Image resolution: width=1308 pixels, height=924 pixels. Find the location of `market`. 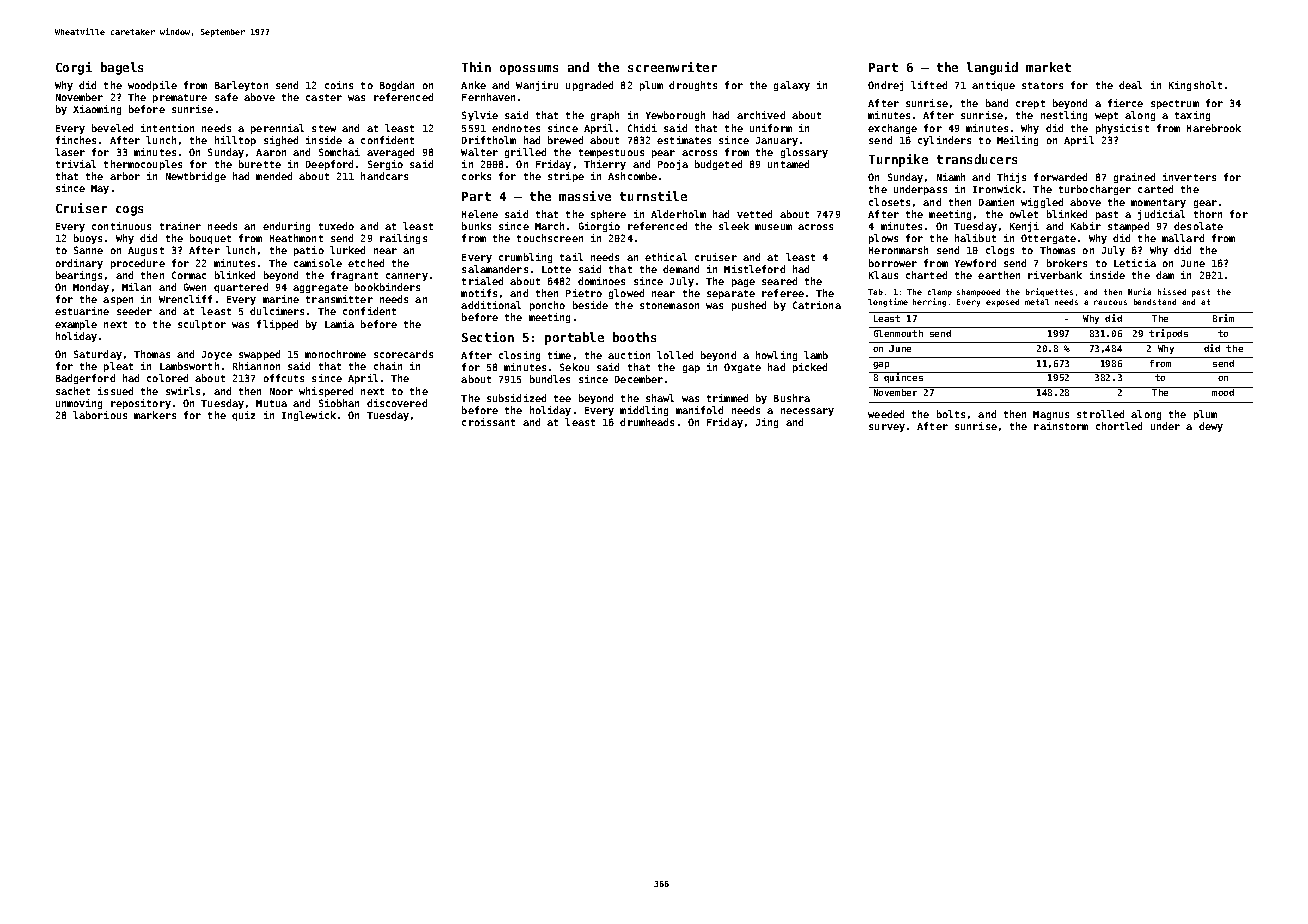

market is located at coordinates (1048, 67).
